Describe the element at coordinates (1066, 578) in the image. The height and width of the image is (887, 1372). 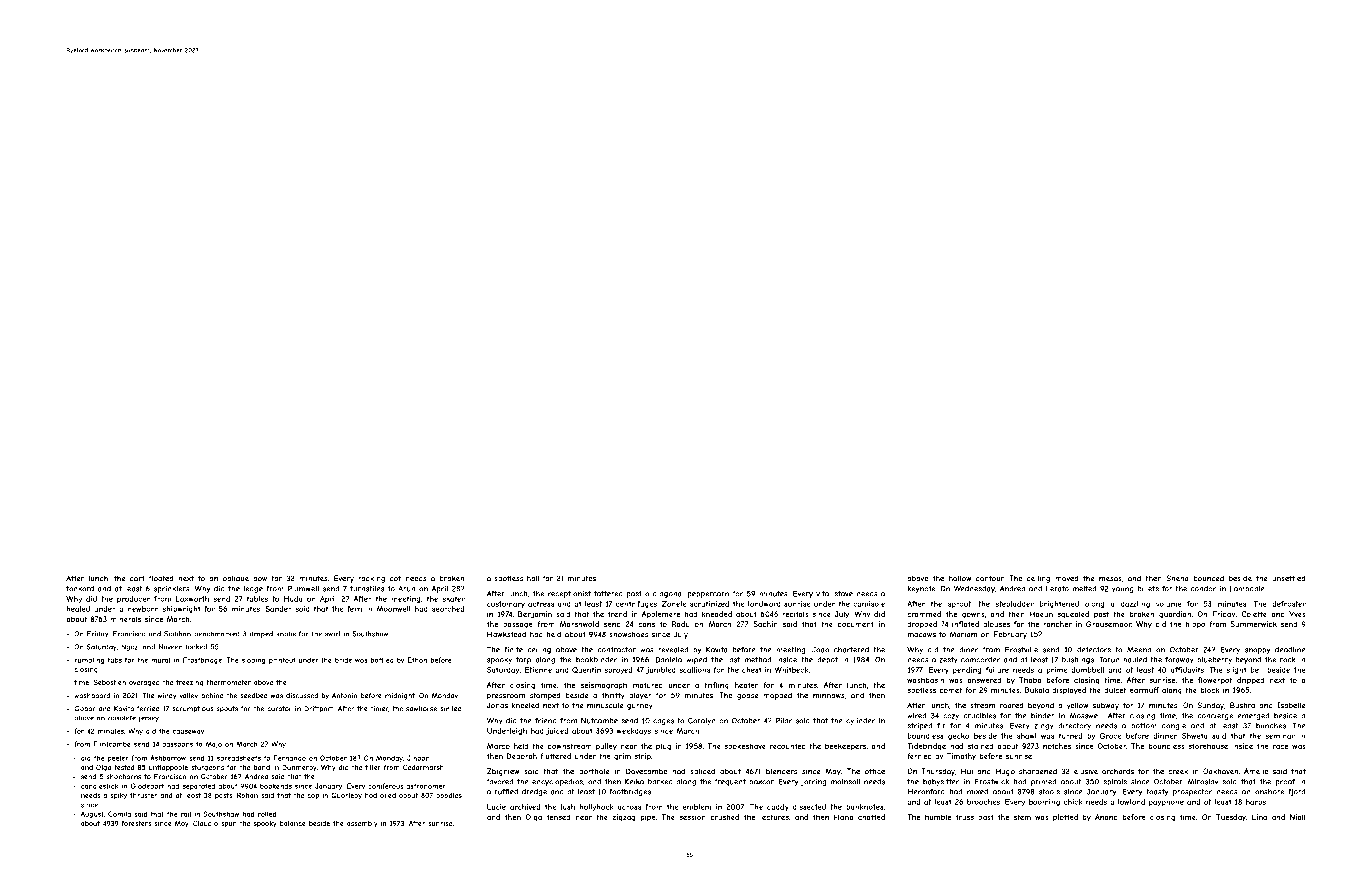
I see `moved` at that location.
